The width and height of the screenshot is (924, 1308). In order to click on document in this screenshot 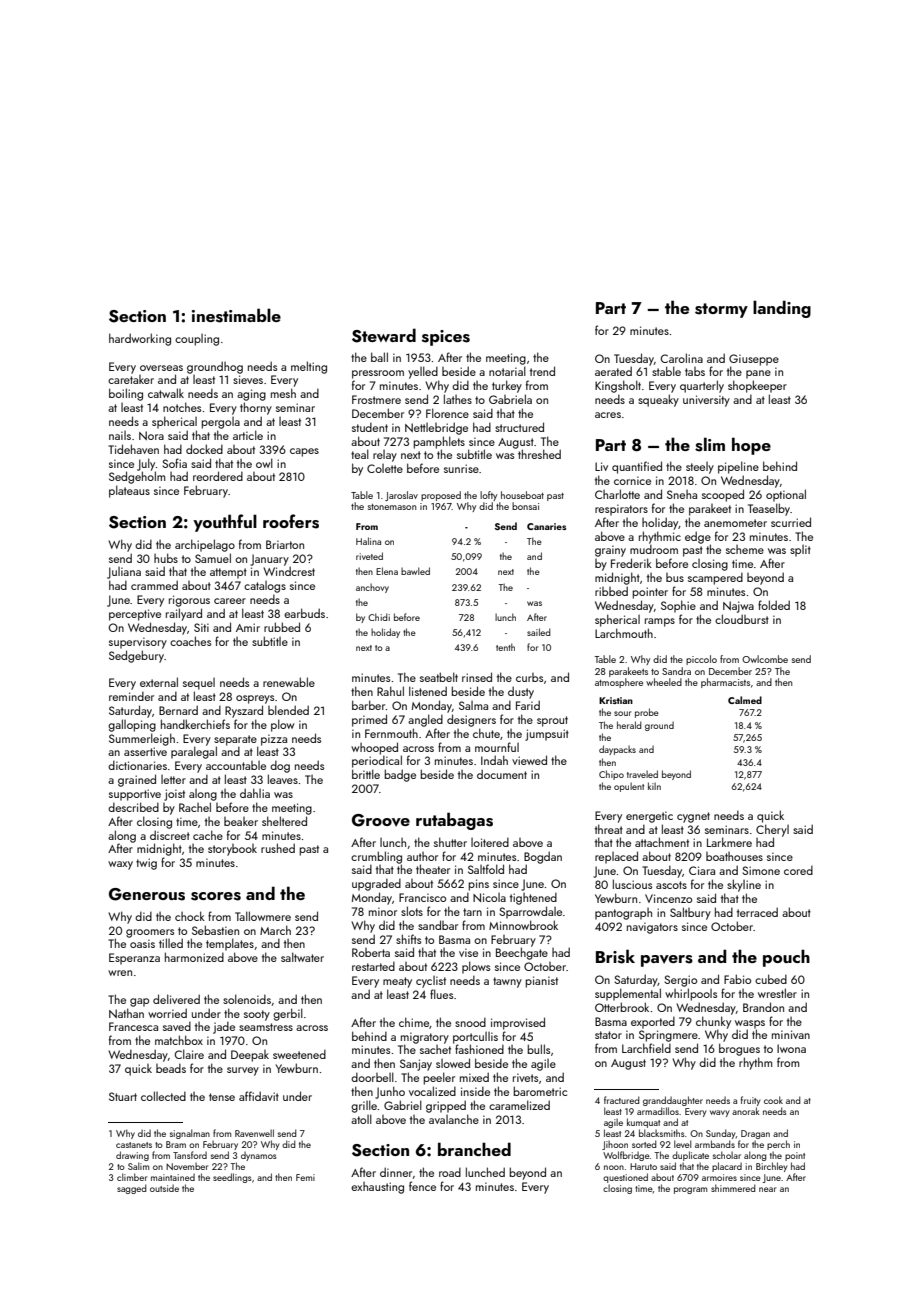, I will do `click(502, 774)`.
